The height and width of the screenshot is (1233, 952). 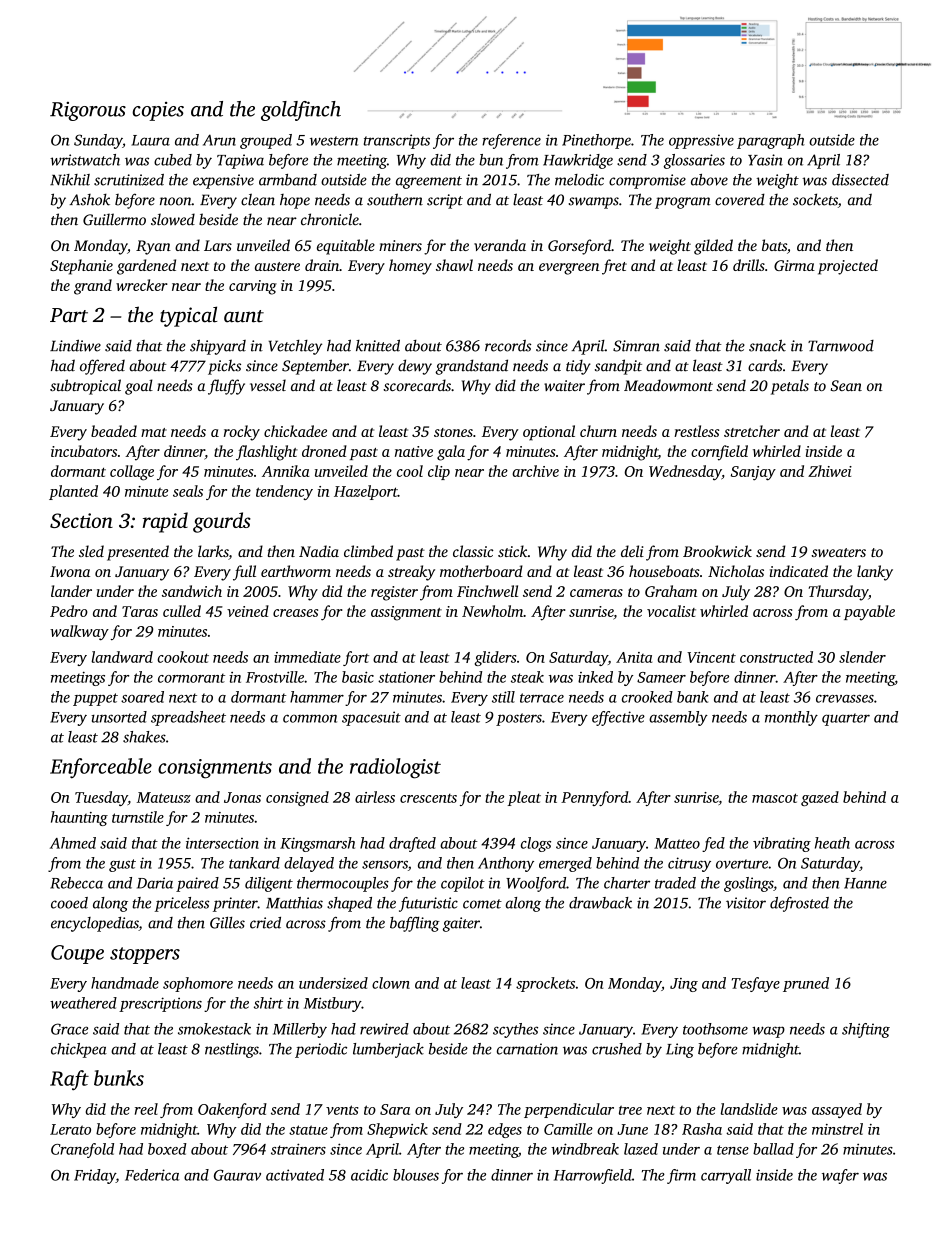 What do you see at coordinates (527, 1049) in the screenshot?
I see `carnation` at bounding box center [527, 1049].
